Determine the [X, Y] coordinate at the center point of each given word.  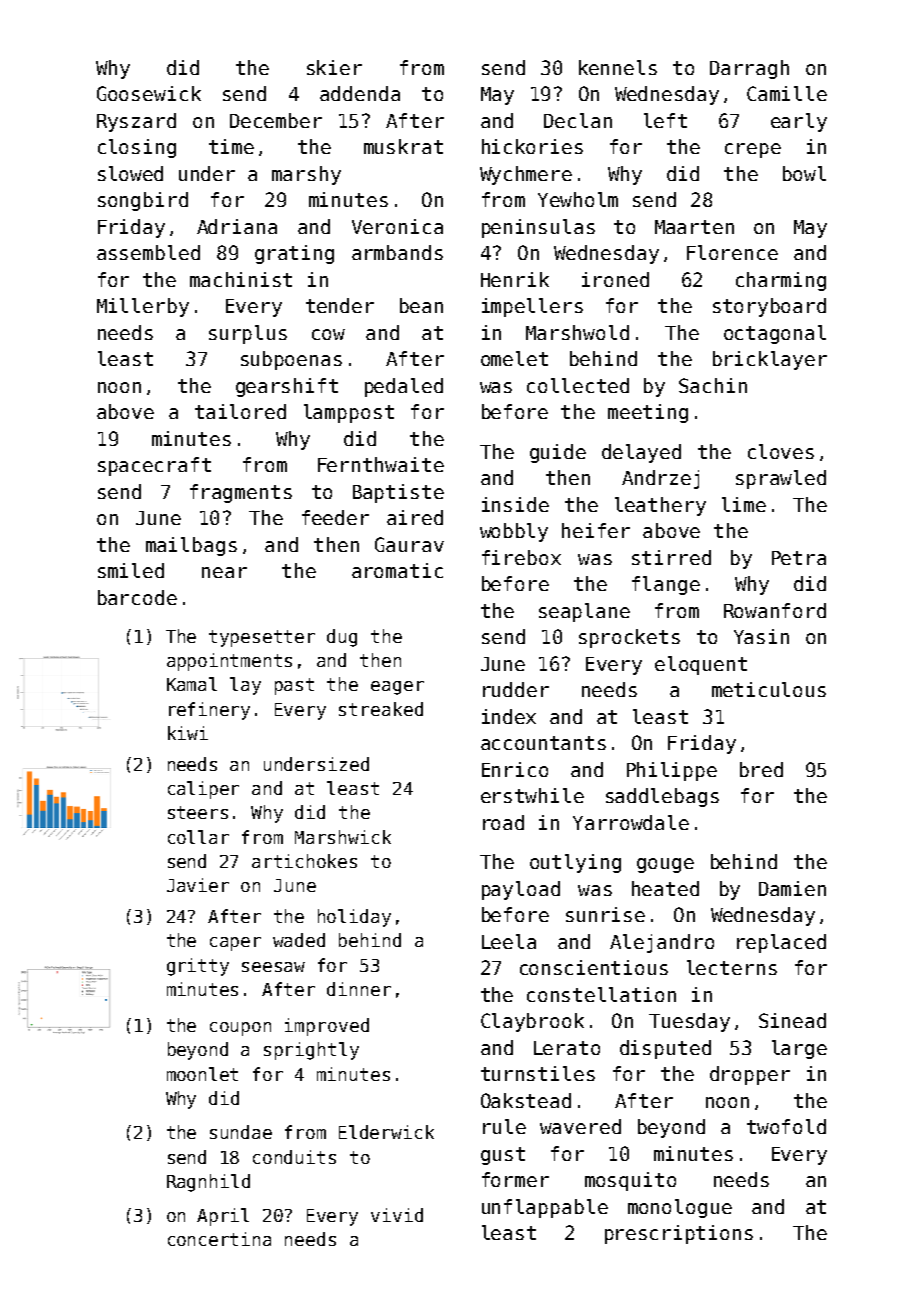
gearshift [287, 387]
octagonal [775, 334]
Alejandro [662, 943]
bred [761, 769]
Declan [578, 120]
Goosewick [149, 93]
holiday [354, 918]
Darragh [749, 69]
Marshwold [577, 332]
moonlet [202, 1074]
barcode [137, 597]
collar [198, 837]
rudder [516, 689]
